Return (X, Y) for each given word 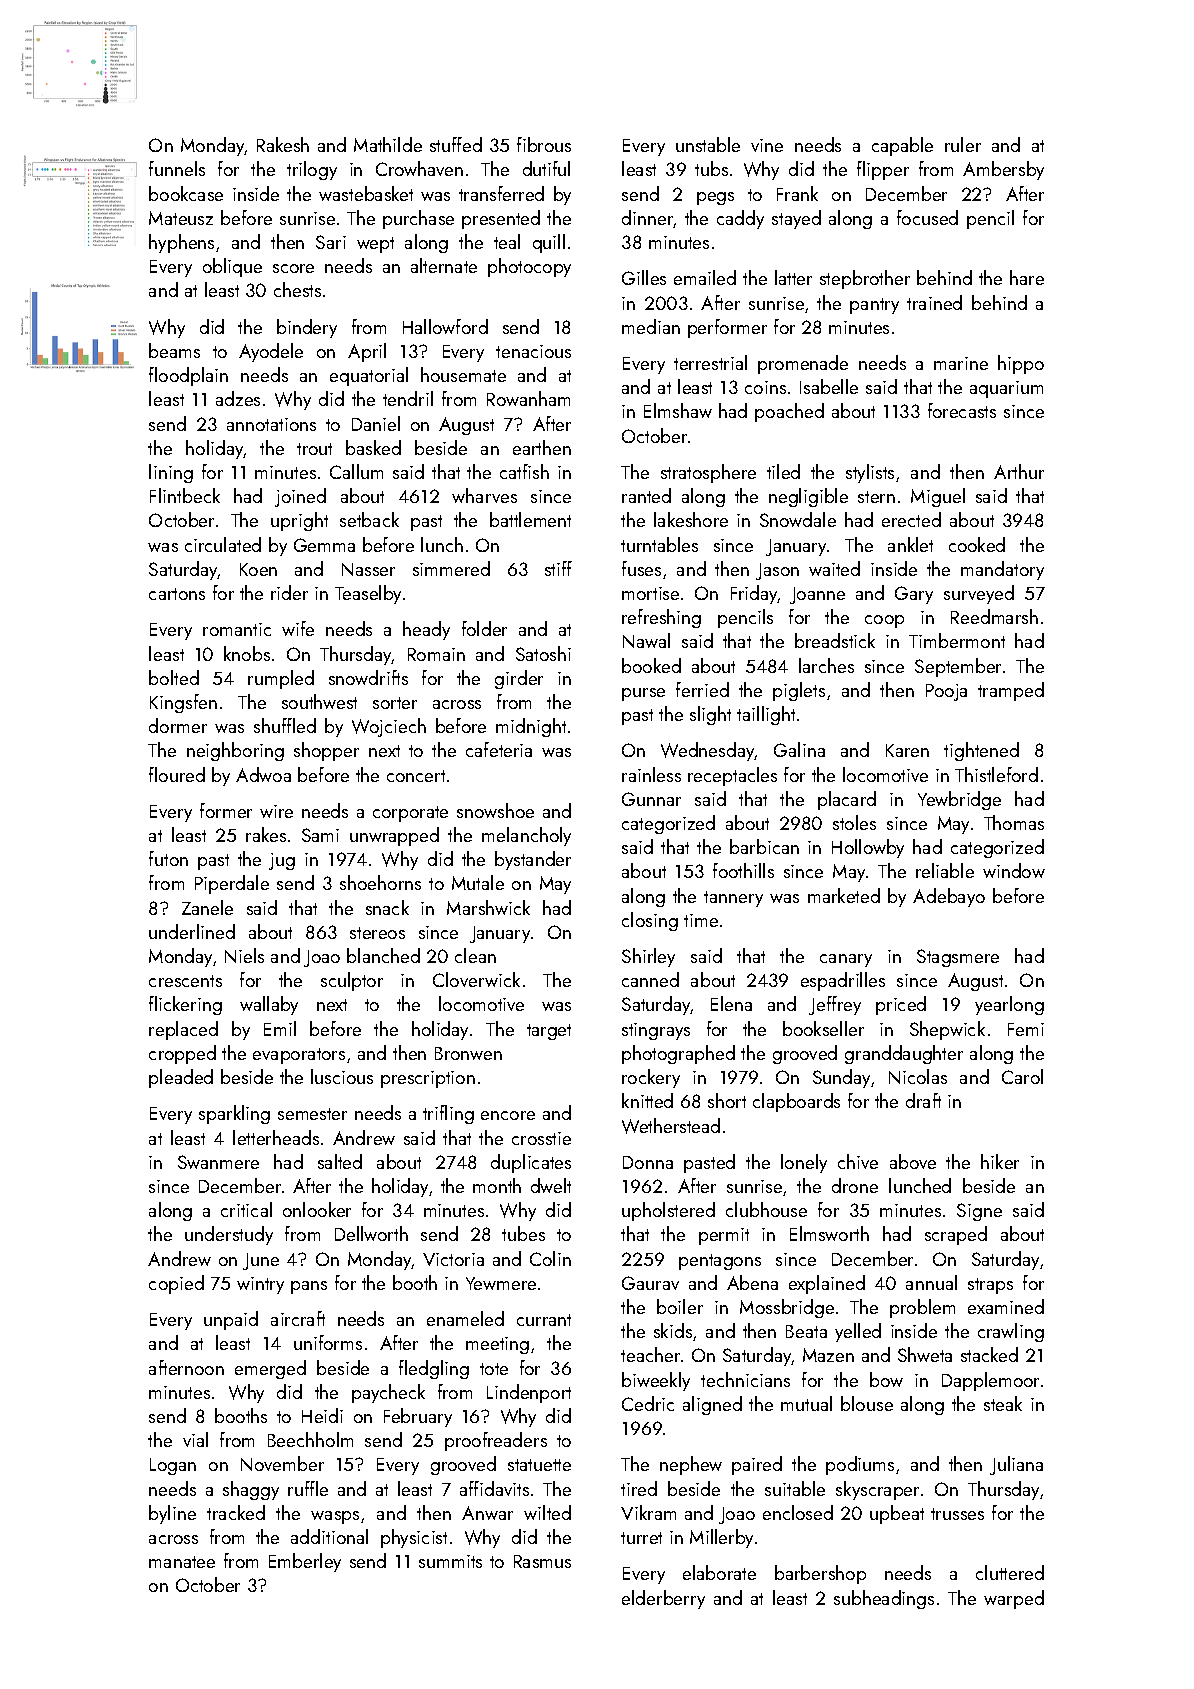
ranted (646, 495)
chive (858, 1161)
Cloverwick (476, 979)
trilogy (312, 170)
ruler (963, 144)
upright (299, 521)
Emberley (305, 1562)
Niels (244, 955)
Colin (550, 1258)
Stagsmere (958, 958)
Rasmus (542, 1561)
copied (176, 1284)
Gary (914, 595)
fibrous (544, 144)
